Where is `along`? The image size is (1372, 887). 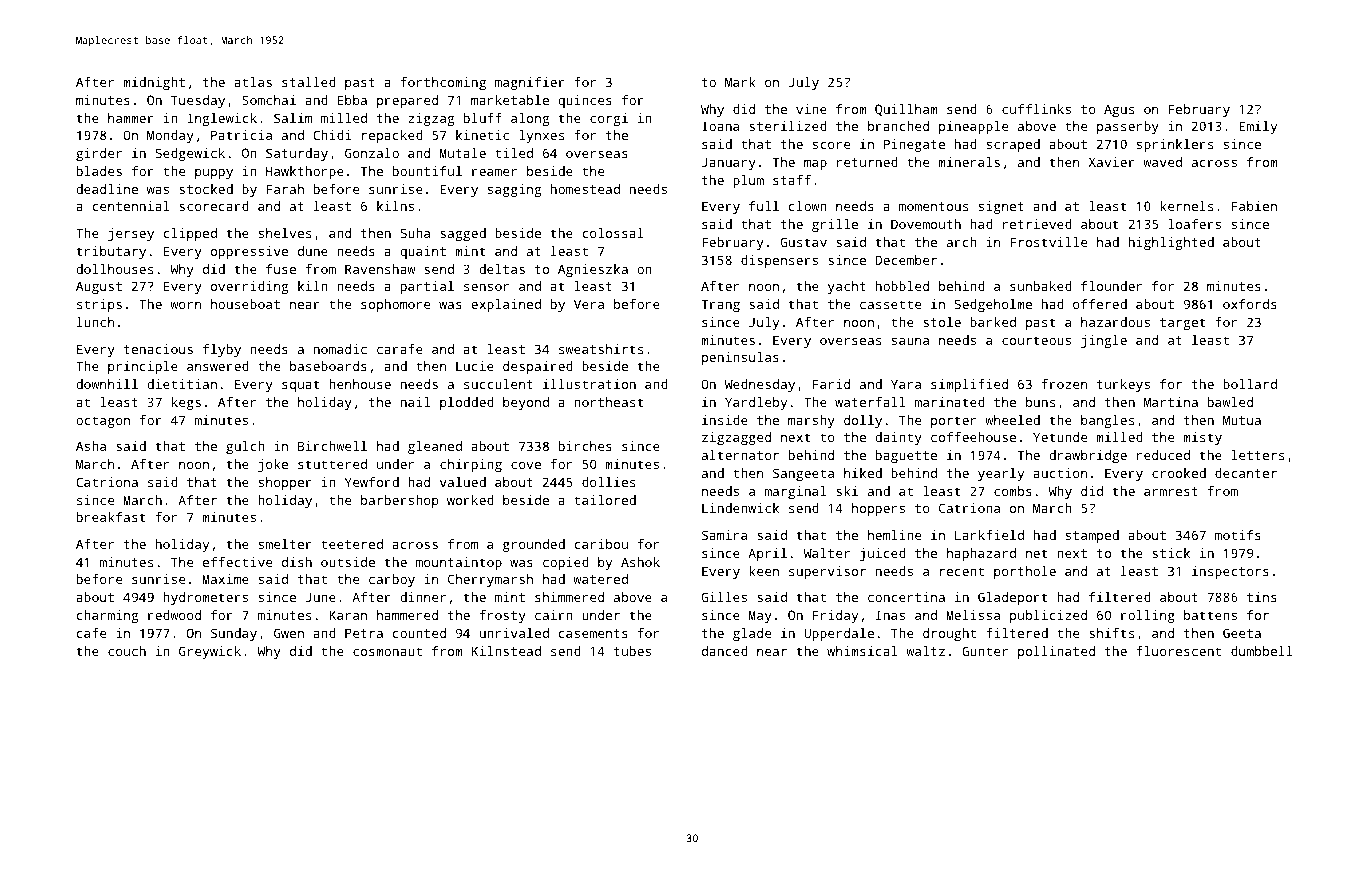 along is located at coordinates (530, 119).
